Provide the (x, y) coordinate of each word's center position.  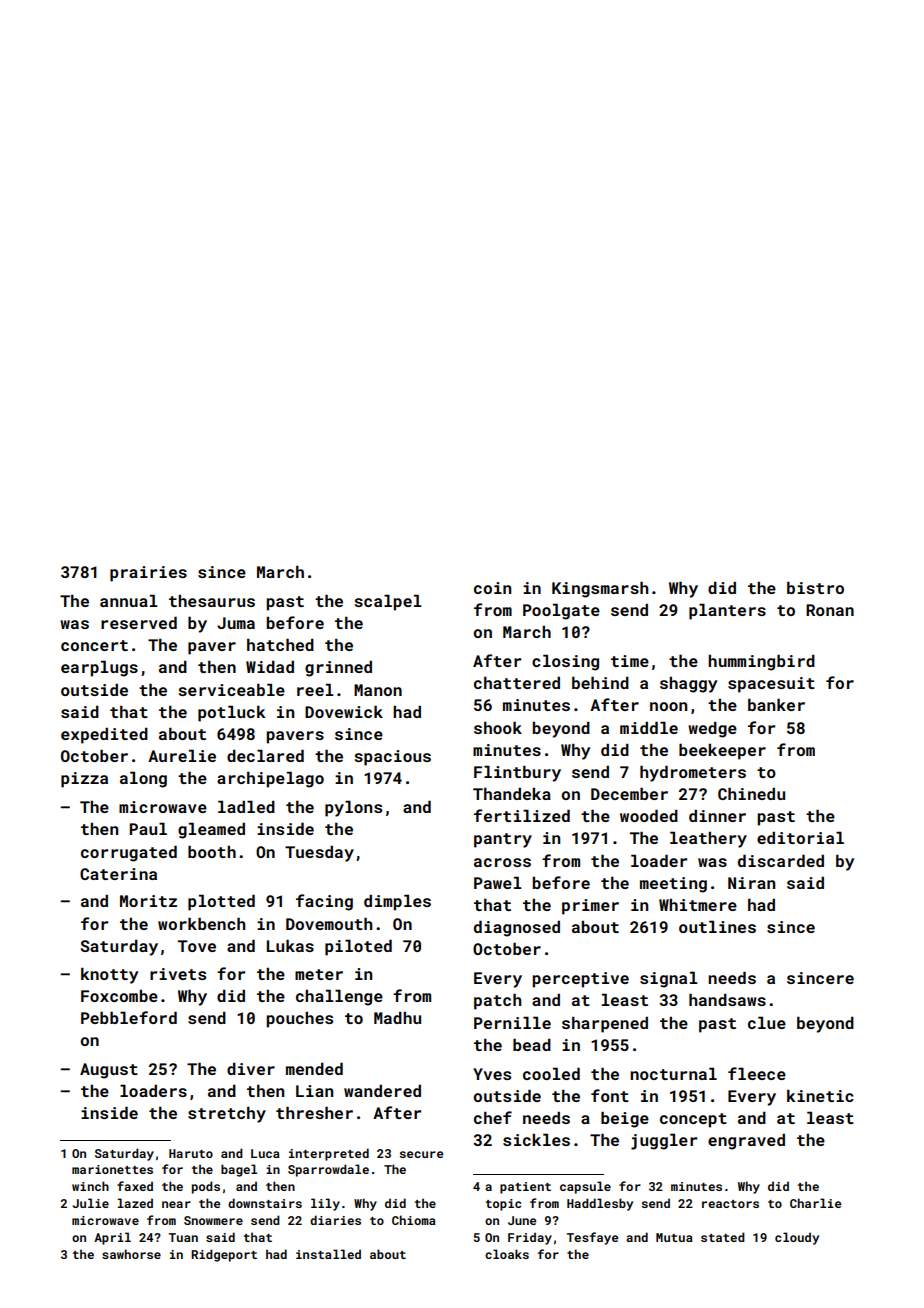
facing (324, 902)
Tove (197, 946)
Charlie (815, 1203)
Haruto (191, 1153)
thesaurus (212, 600)
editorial (800, 837)
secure (421, 1154)
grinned (338, 668)
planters (727, 611)
